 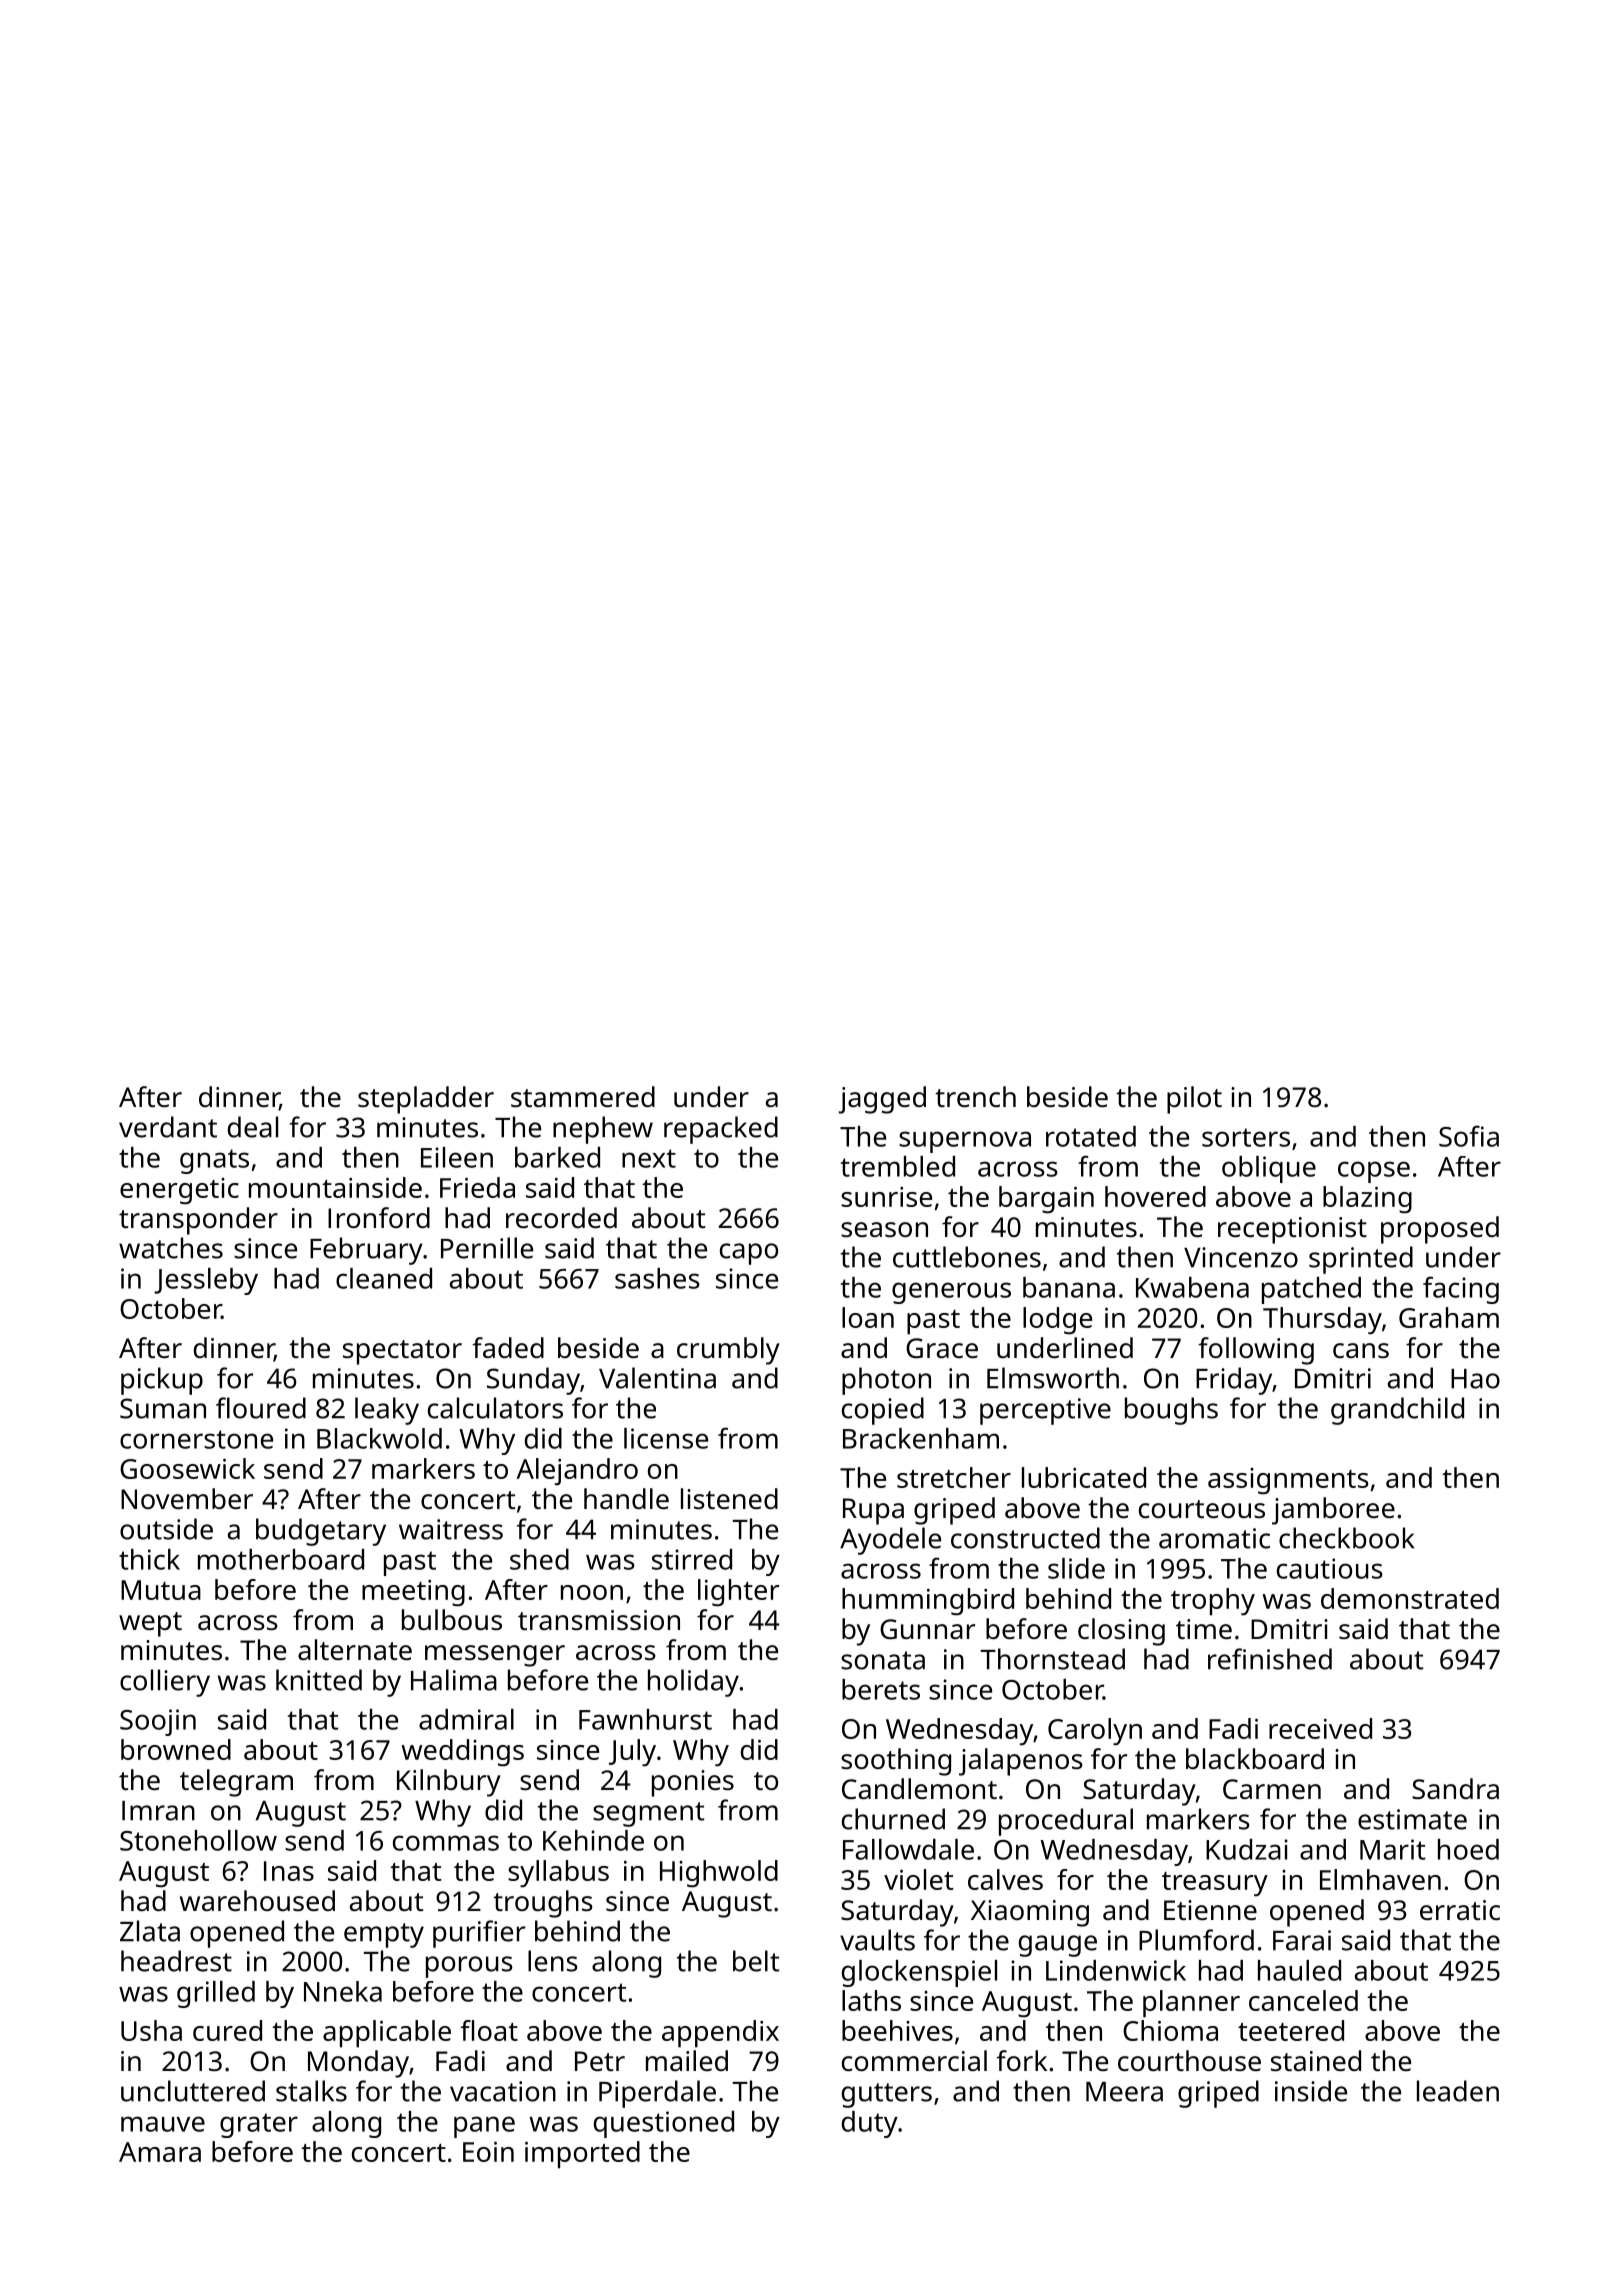 I want to click on Amara, so click(x=160, y=2152).
